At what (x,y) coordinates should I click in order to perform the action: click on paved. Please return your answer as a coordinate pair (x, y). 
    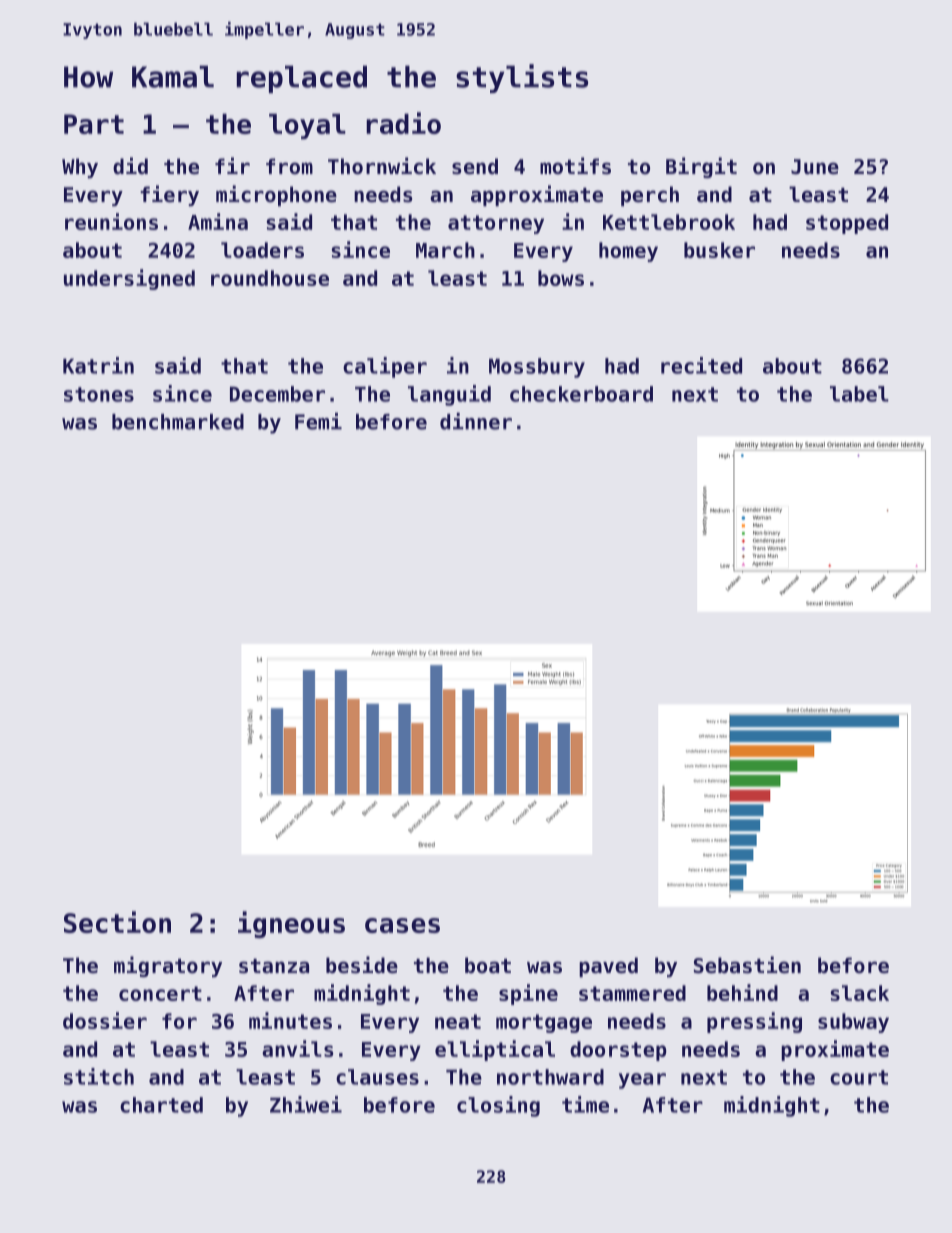
    Looking at the image, I should click on (608, 967).
